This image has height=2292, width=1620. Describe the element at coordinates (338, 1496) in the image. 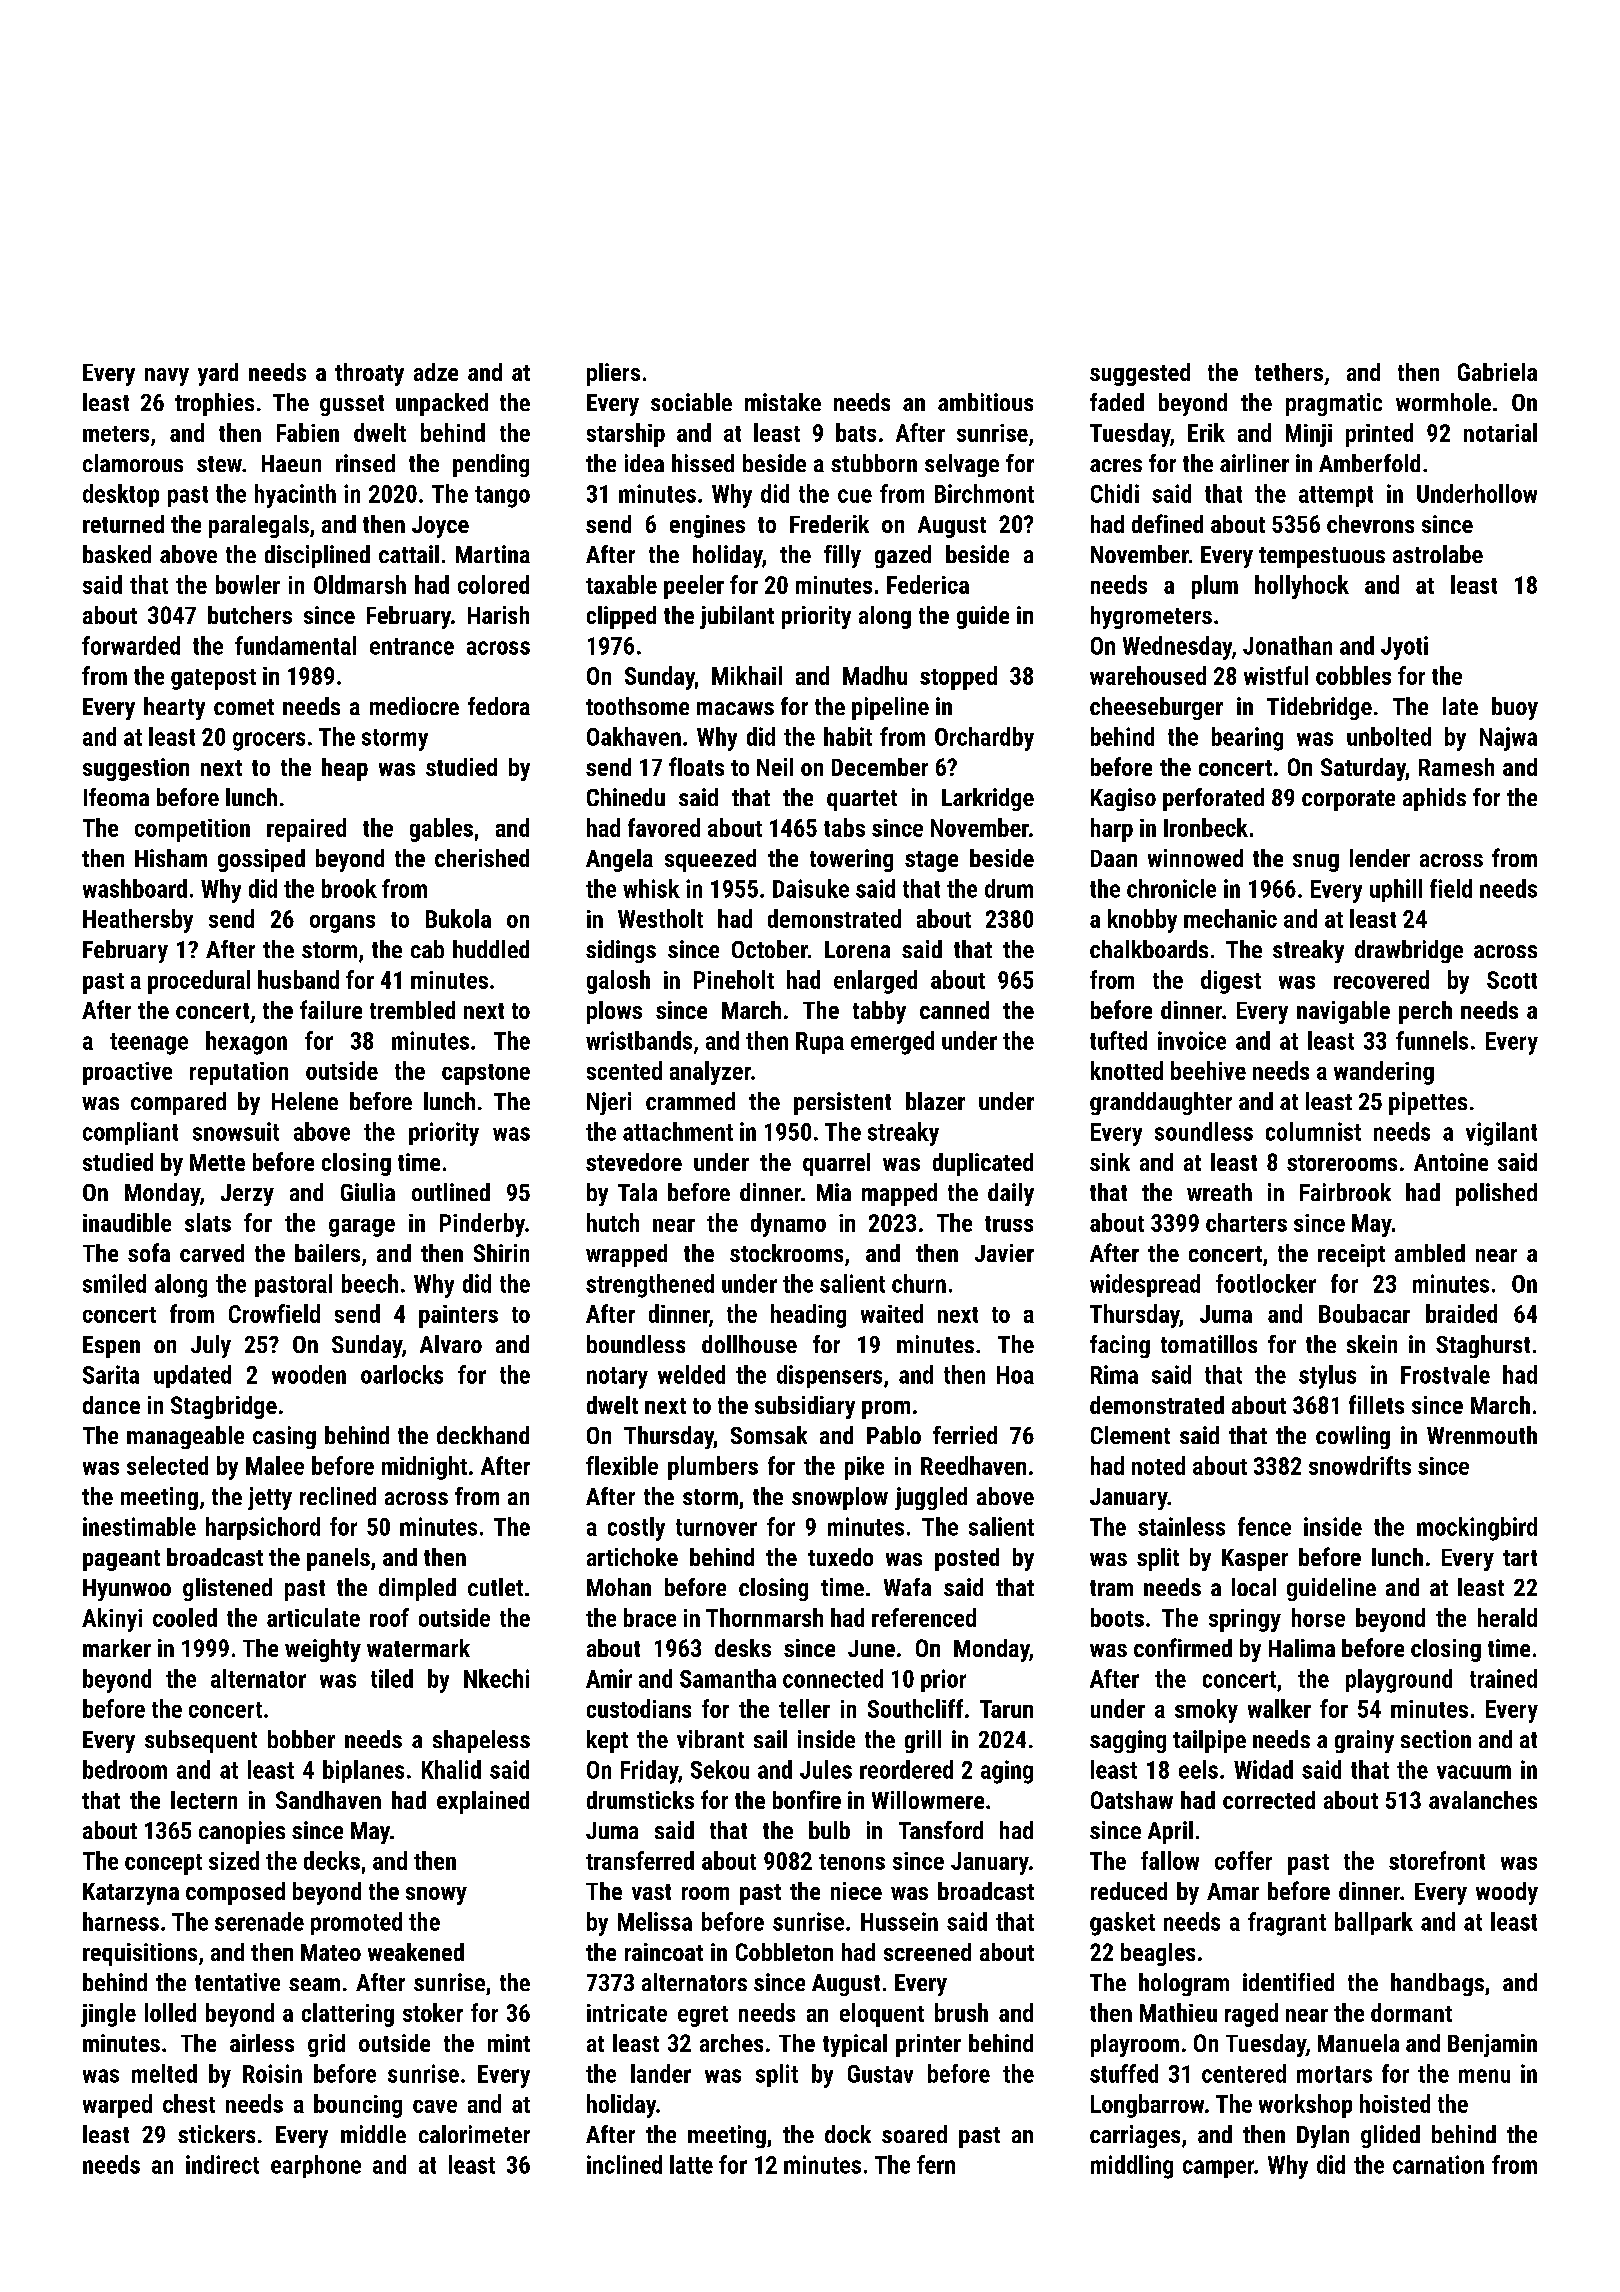

I see `reclined` at that location.
